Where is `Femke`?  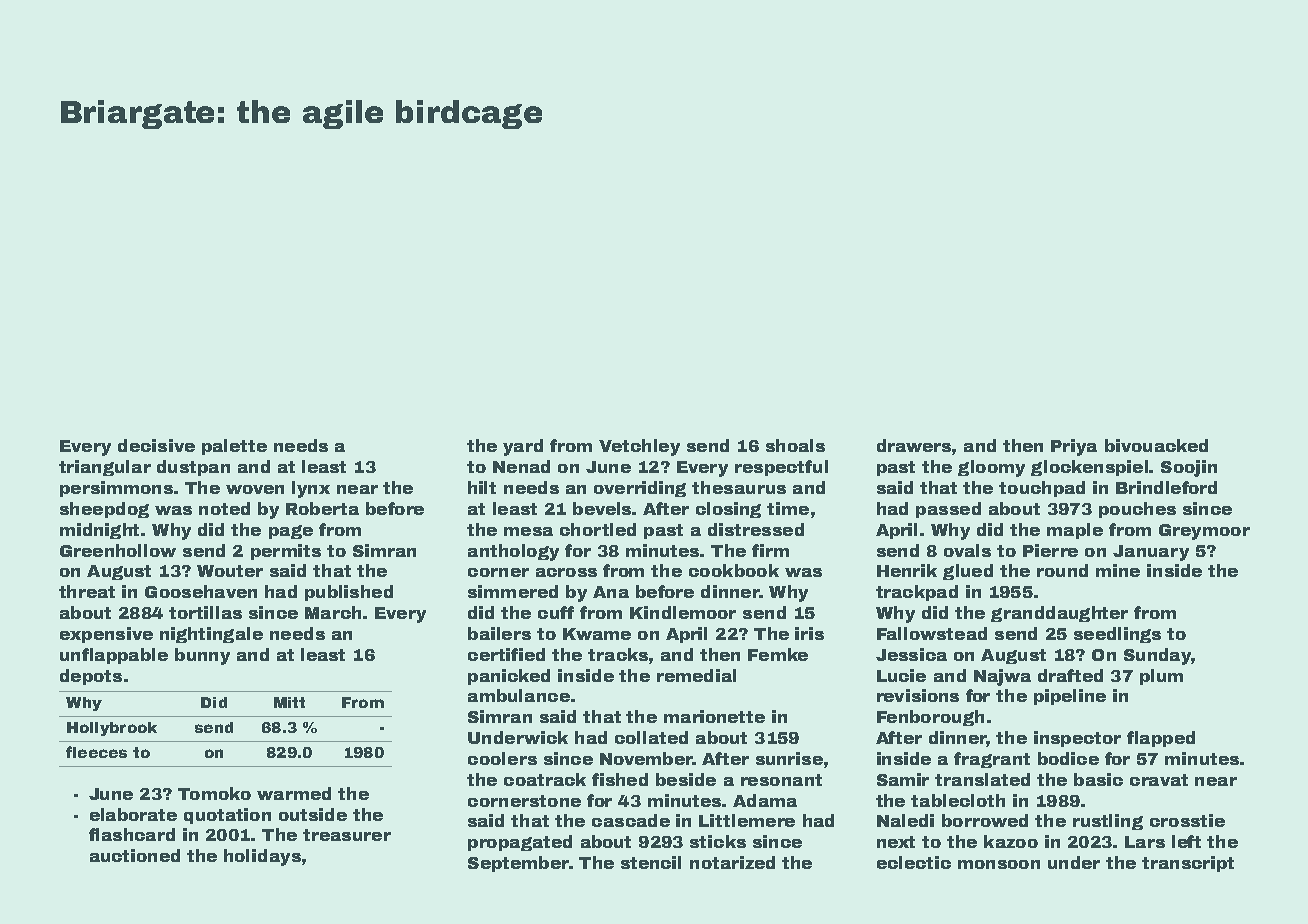
Femke is located at coordinates (778, 654).
